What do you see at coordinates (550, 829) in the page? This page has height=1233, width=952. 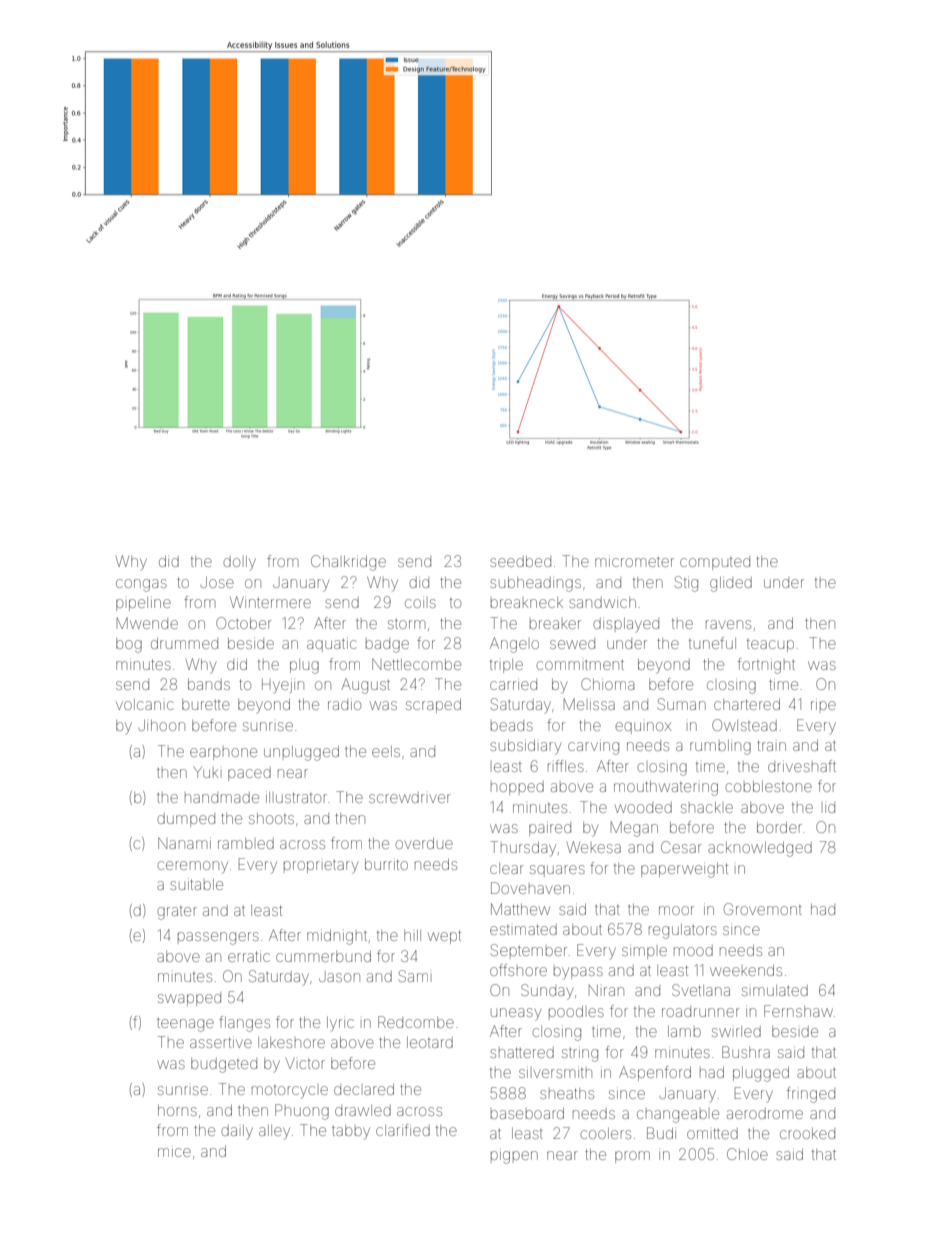 I see `paired` at bounding box center [550, 829].
